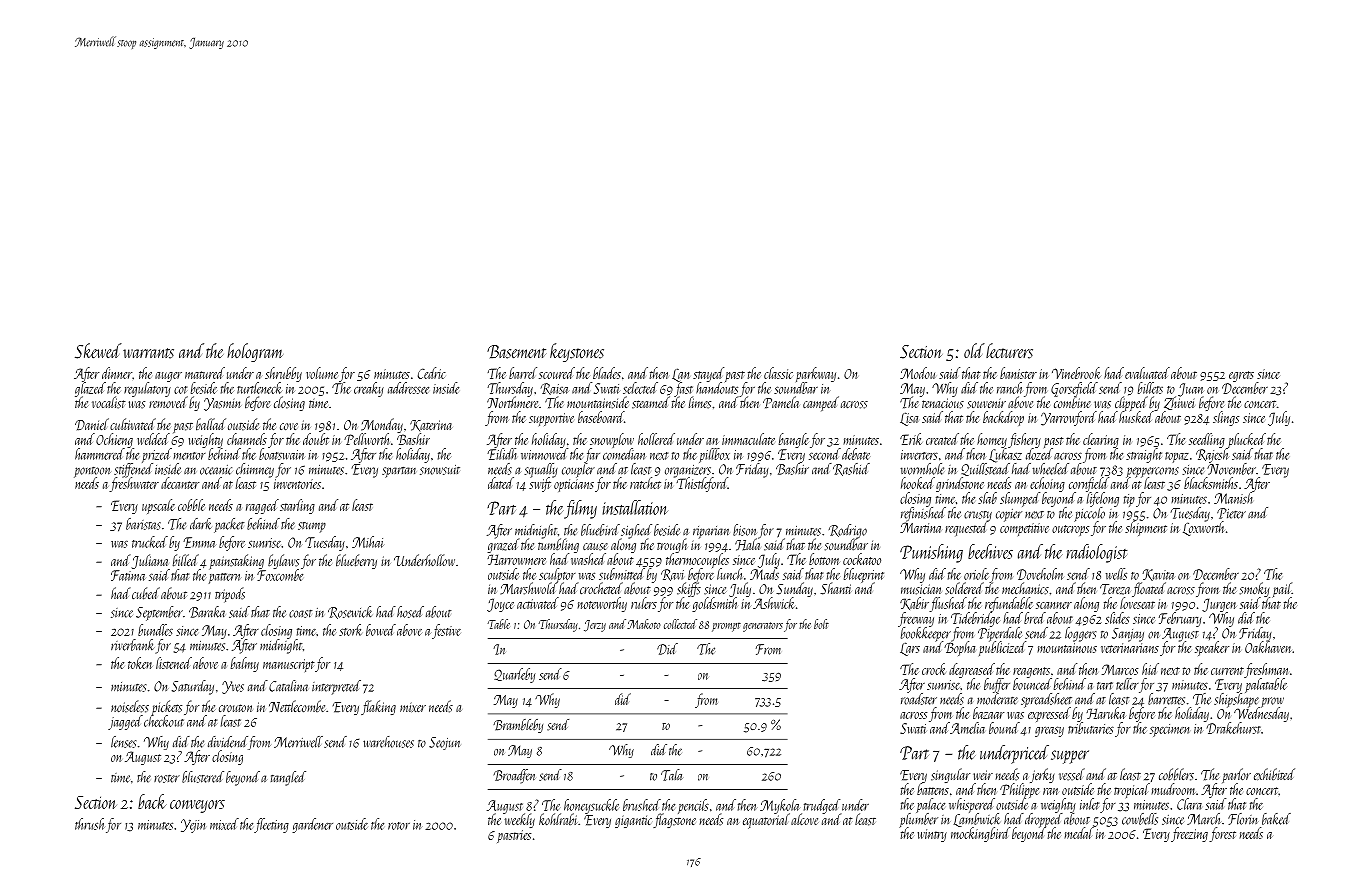 This screenshot has width=1372, height=887. Describe the element at coordinates (1211, 483) in the screenshot. I see `blacksmiths` at that location.
